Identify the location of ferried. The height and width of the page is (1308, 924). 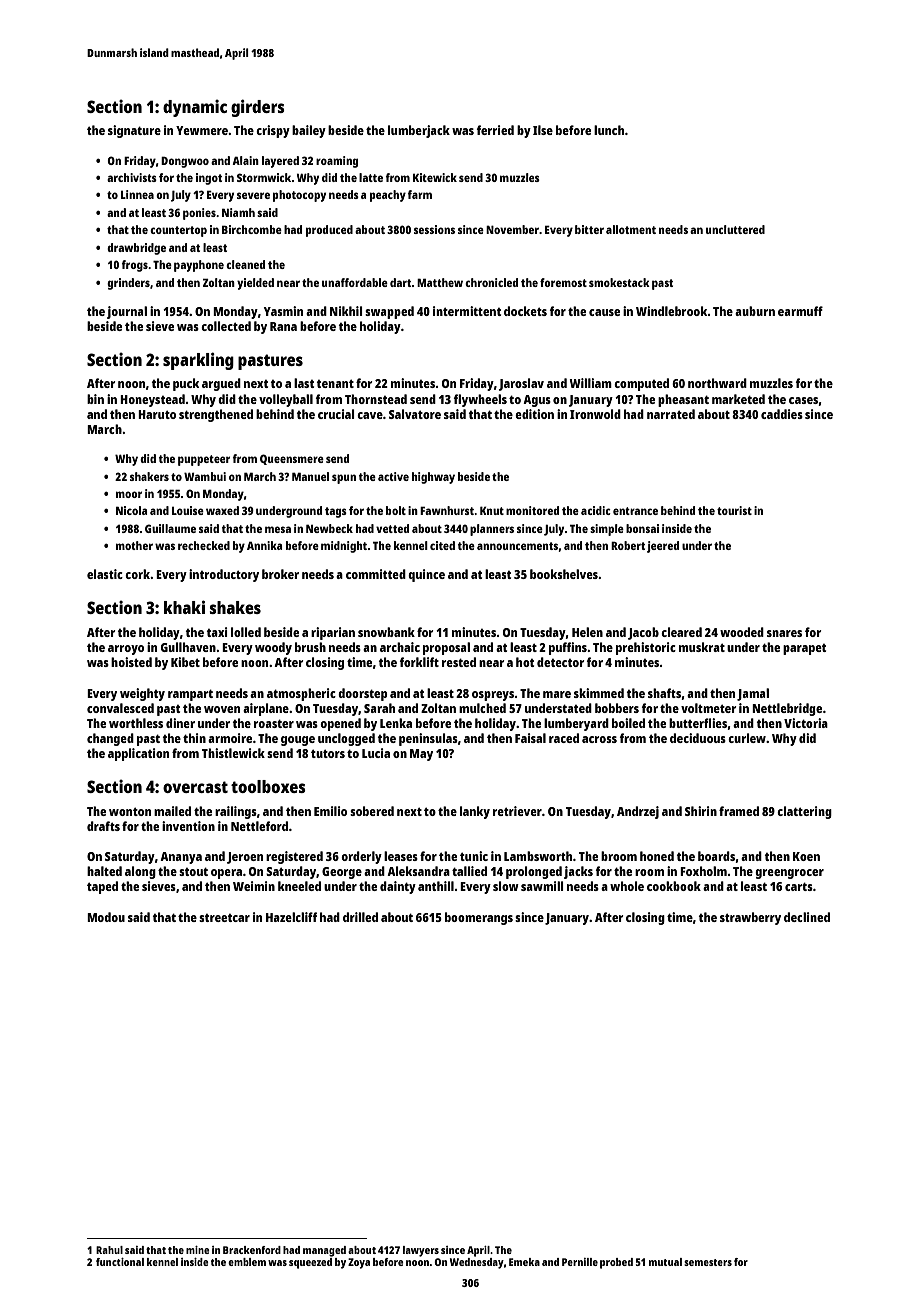
(495, 130).
